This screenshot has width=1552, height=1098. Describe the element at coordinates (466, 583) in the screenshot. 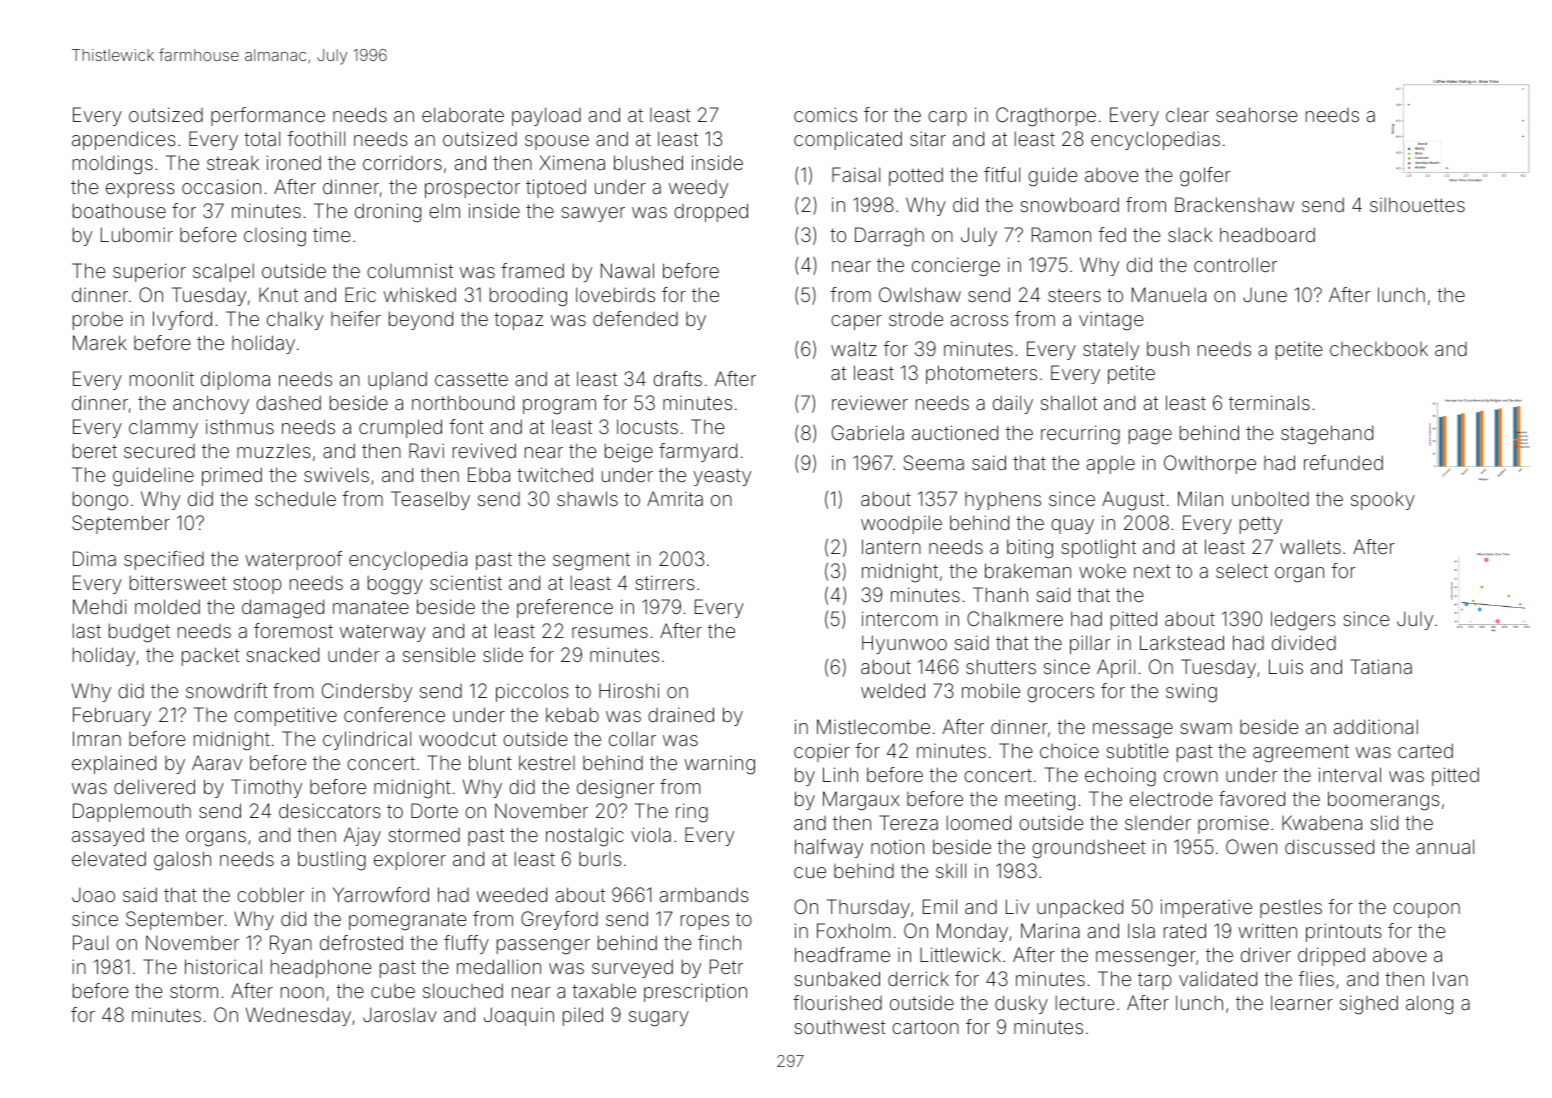

I see `scientist` at that location.
